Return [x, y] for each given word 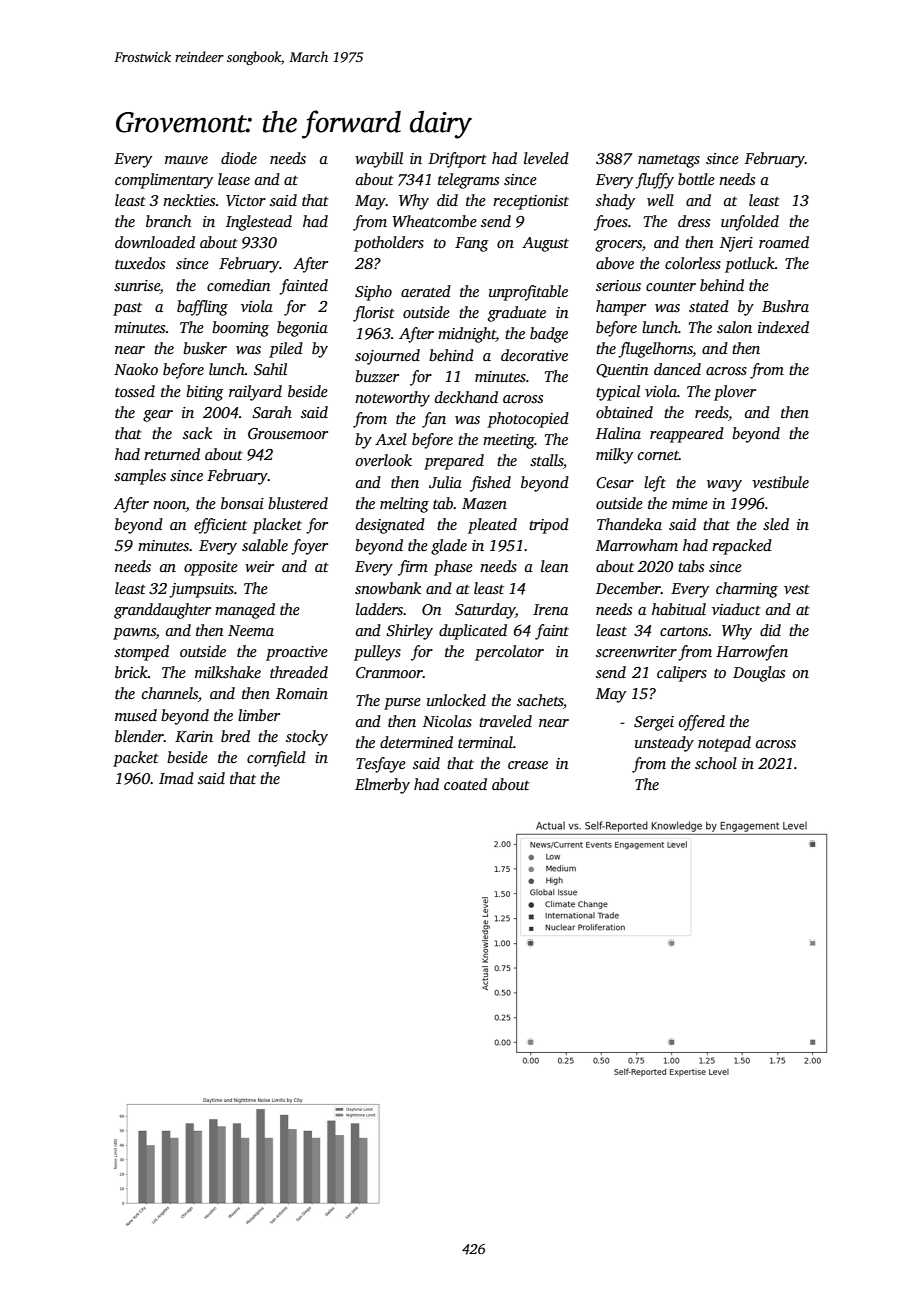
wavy [724, 486]
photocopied [528, 420]
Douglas [759, 674]
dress [694, 221]
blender [139, 736]
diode [239, 158]
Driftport [457, 160]
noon [169, 505]
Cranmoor [389, 673]
